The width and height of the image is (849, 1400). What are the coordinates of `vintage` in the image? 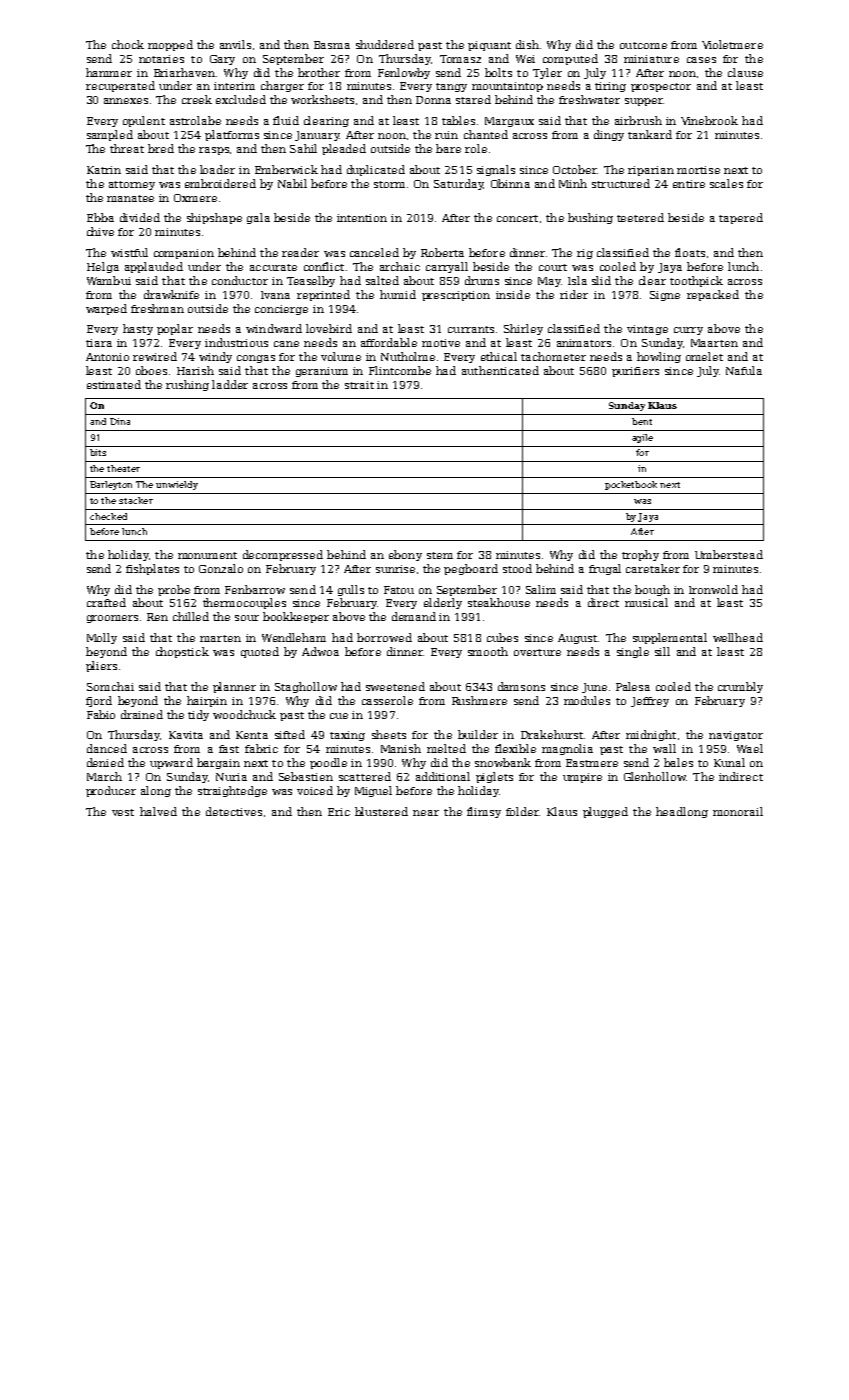 It's located at (647, 330).
